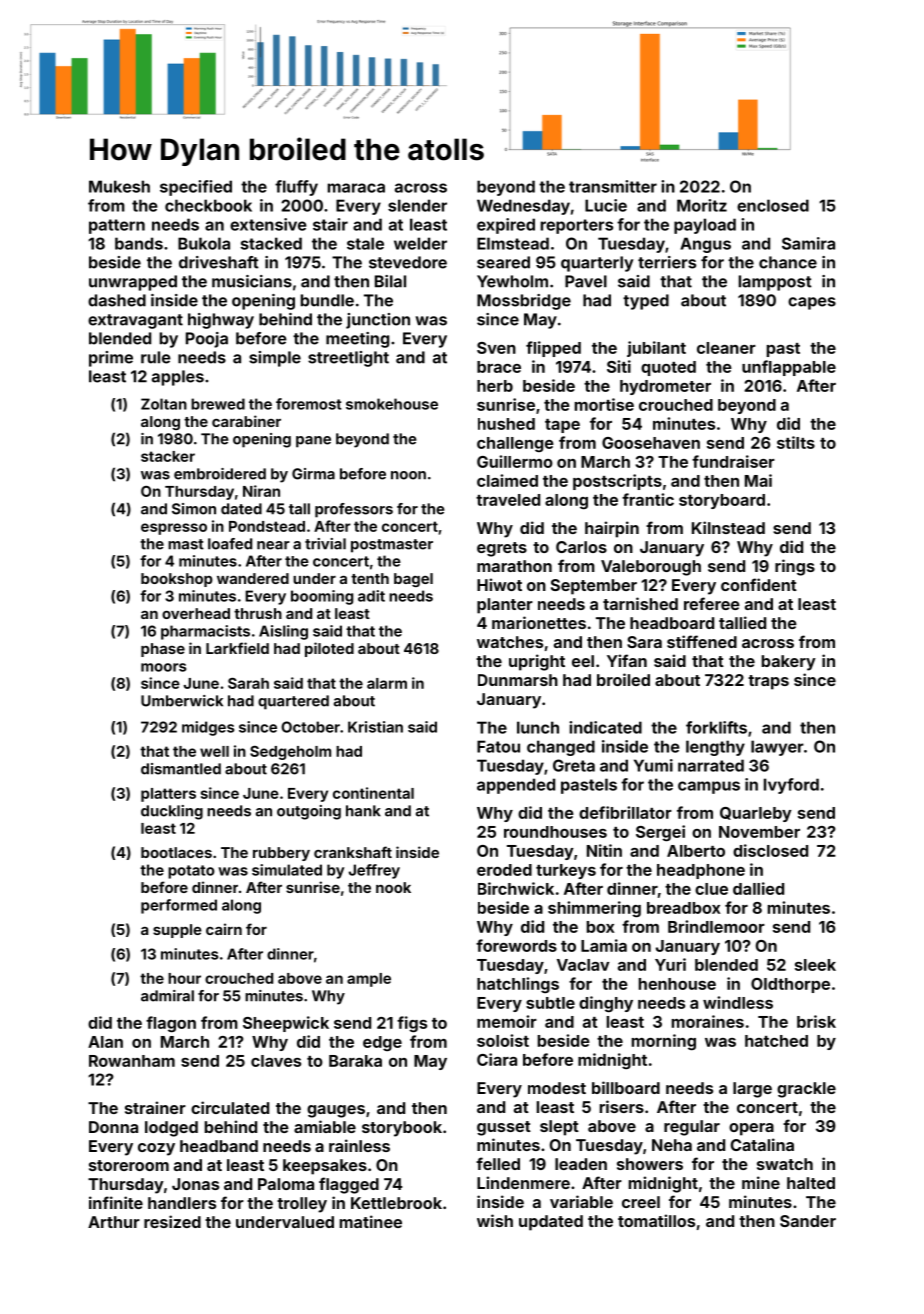  What do you see at coordinates (356, 188) in the page?
I see `maraca` at bounding box center [356, 188].
